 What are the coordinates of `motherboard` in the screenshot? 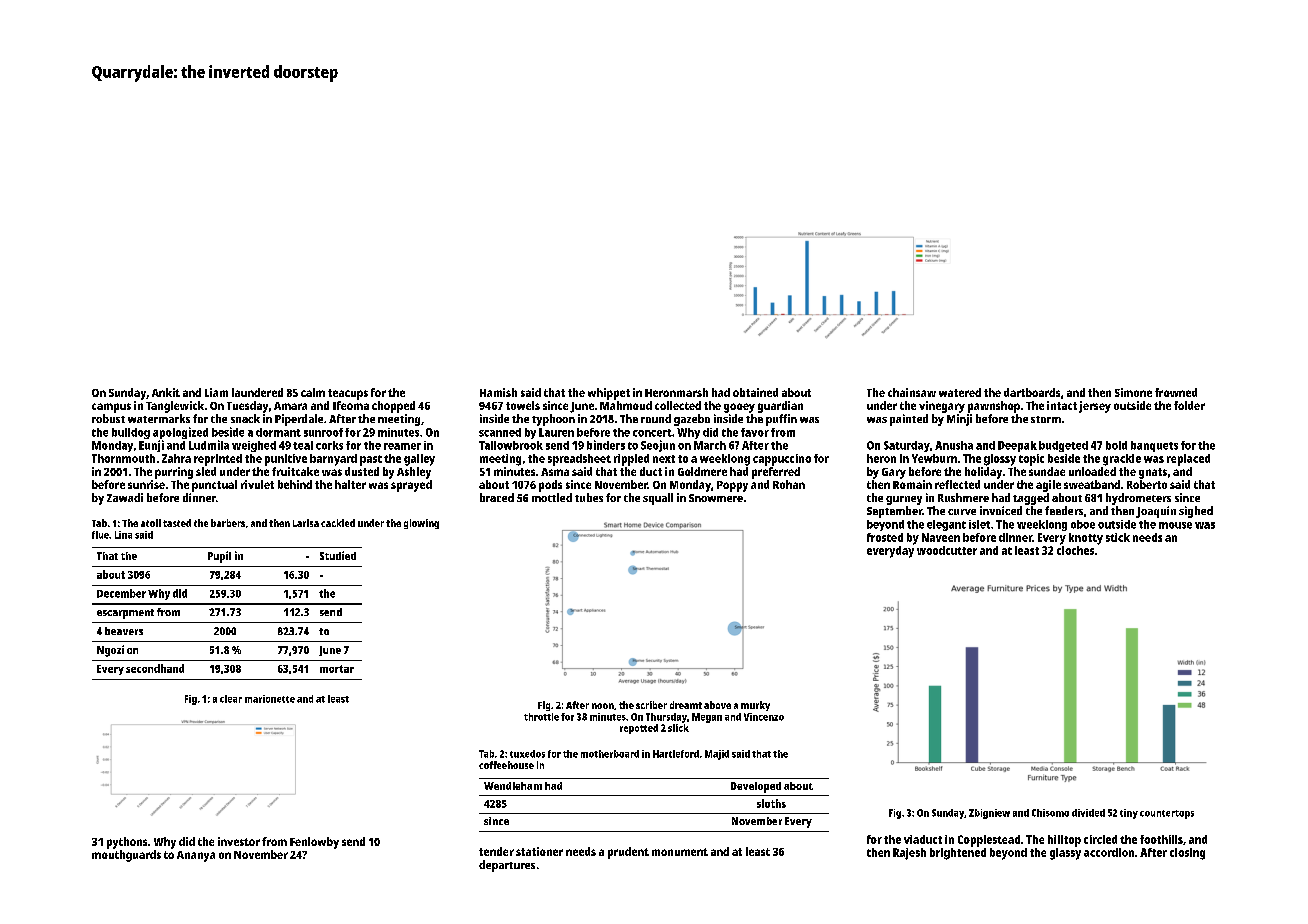 It's located at (610, 754).
